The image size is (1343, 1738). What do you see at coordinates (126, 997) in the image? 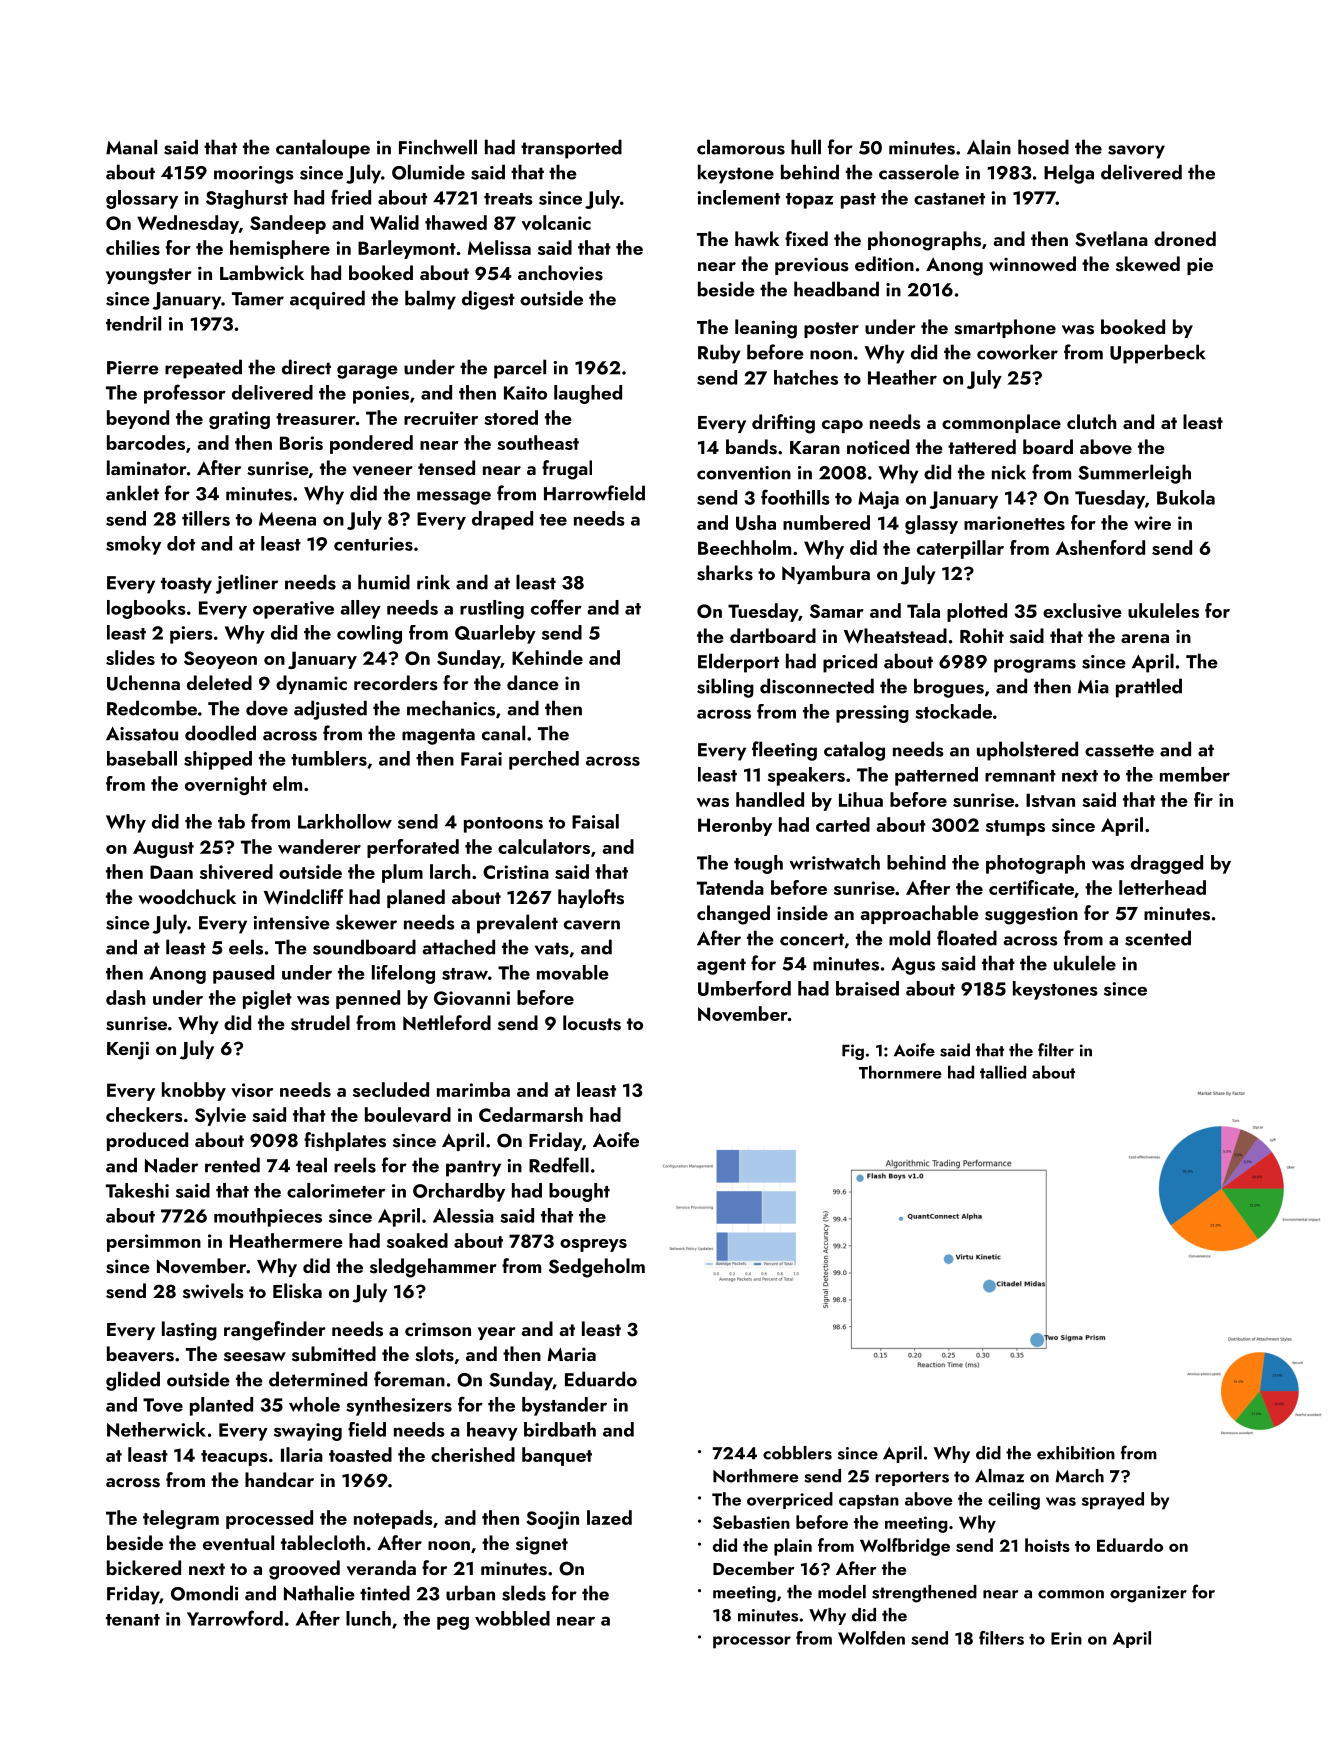
I see `dash` at bounding box center [126, 997].
